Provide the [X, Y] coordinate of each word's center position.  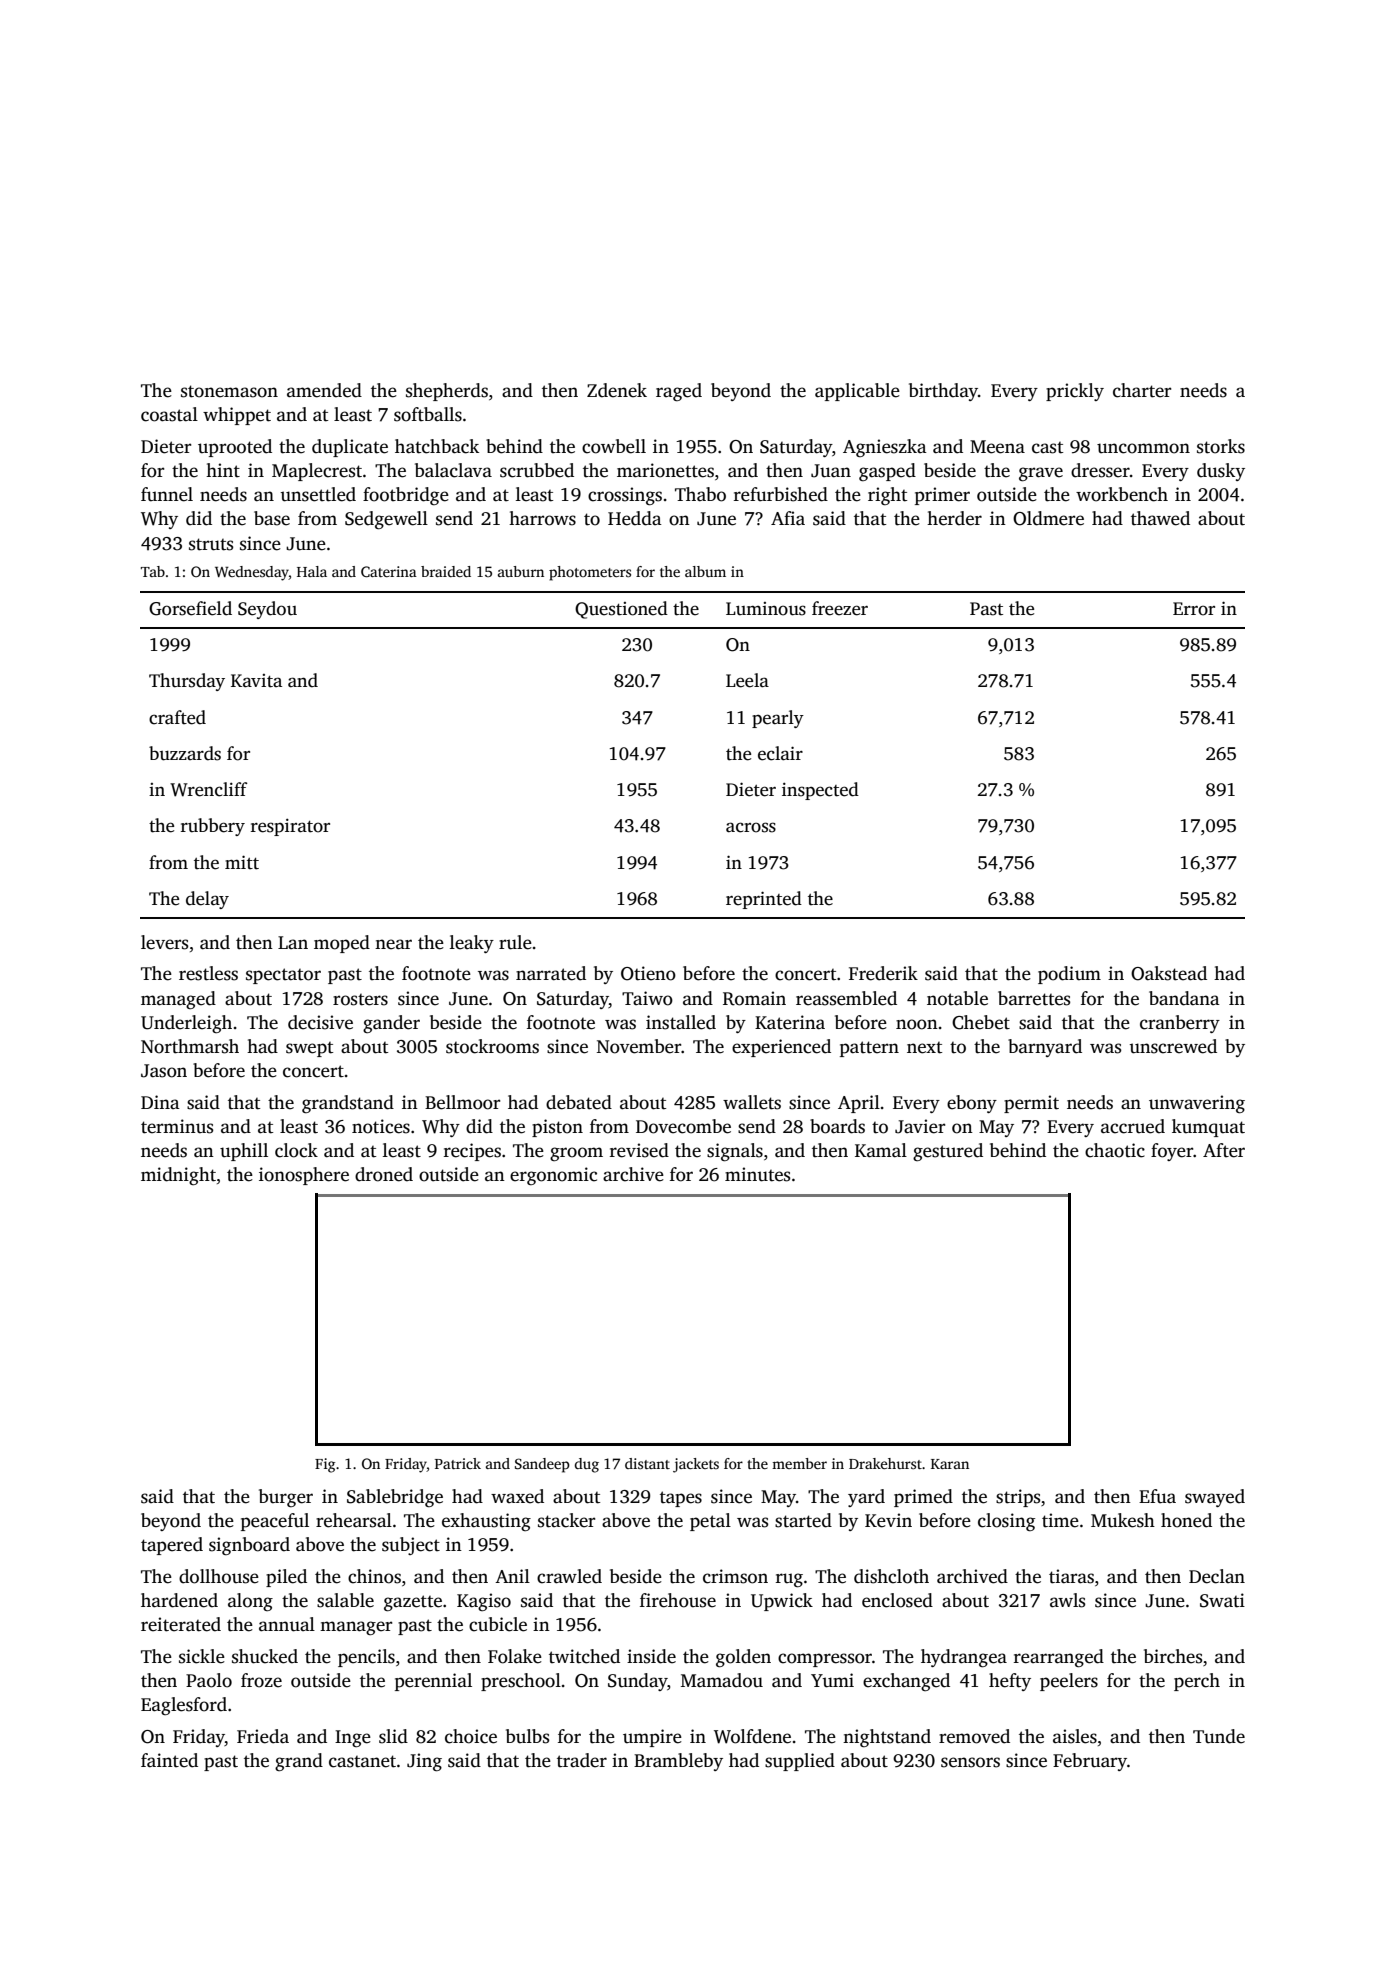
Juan [831, 471]
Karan [950, 1464]
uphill [244, 1152]
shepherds [447, 392]
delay [207, 900]
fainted [169, 1760]
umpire [652, 1738]
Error [1194, 609]
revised [639, 1150]
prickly [1075, 392]
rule [515, 942]
